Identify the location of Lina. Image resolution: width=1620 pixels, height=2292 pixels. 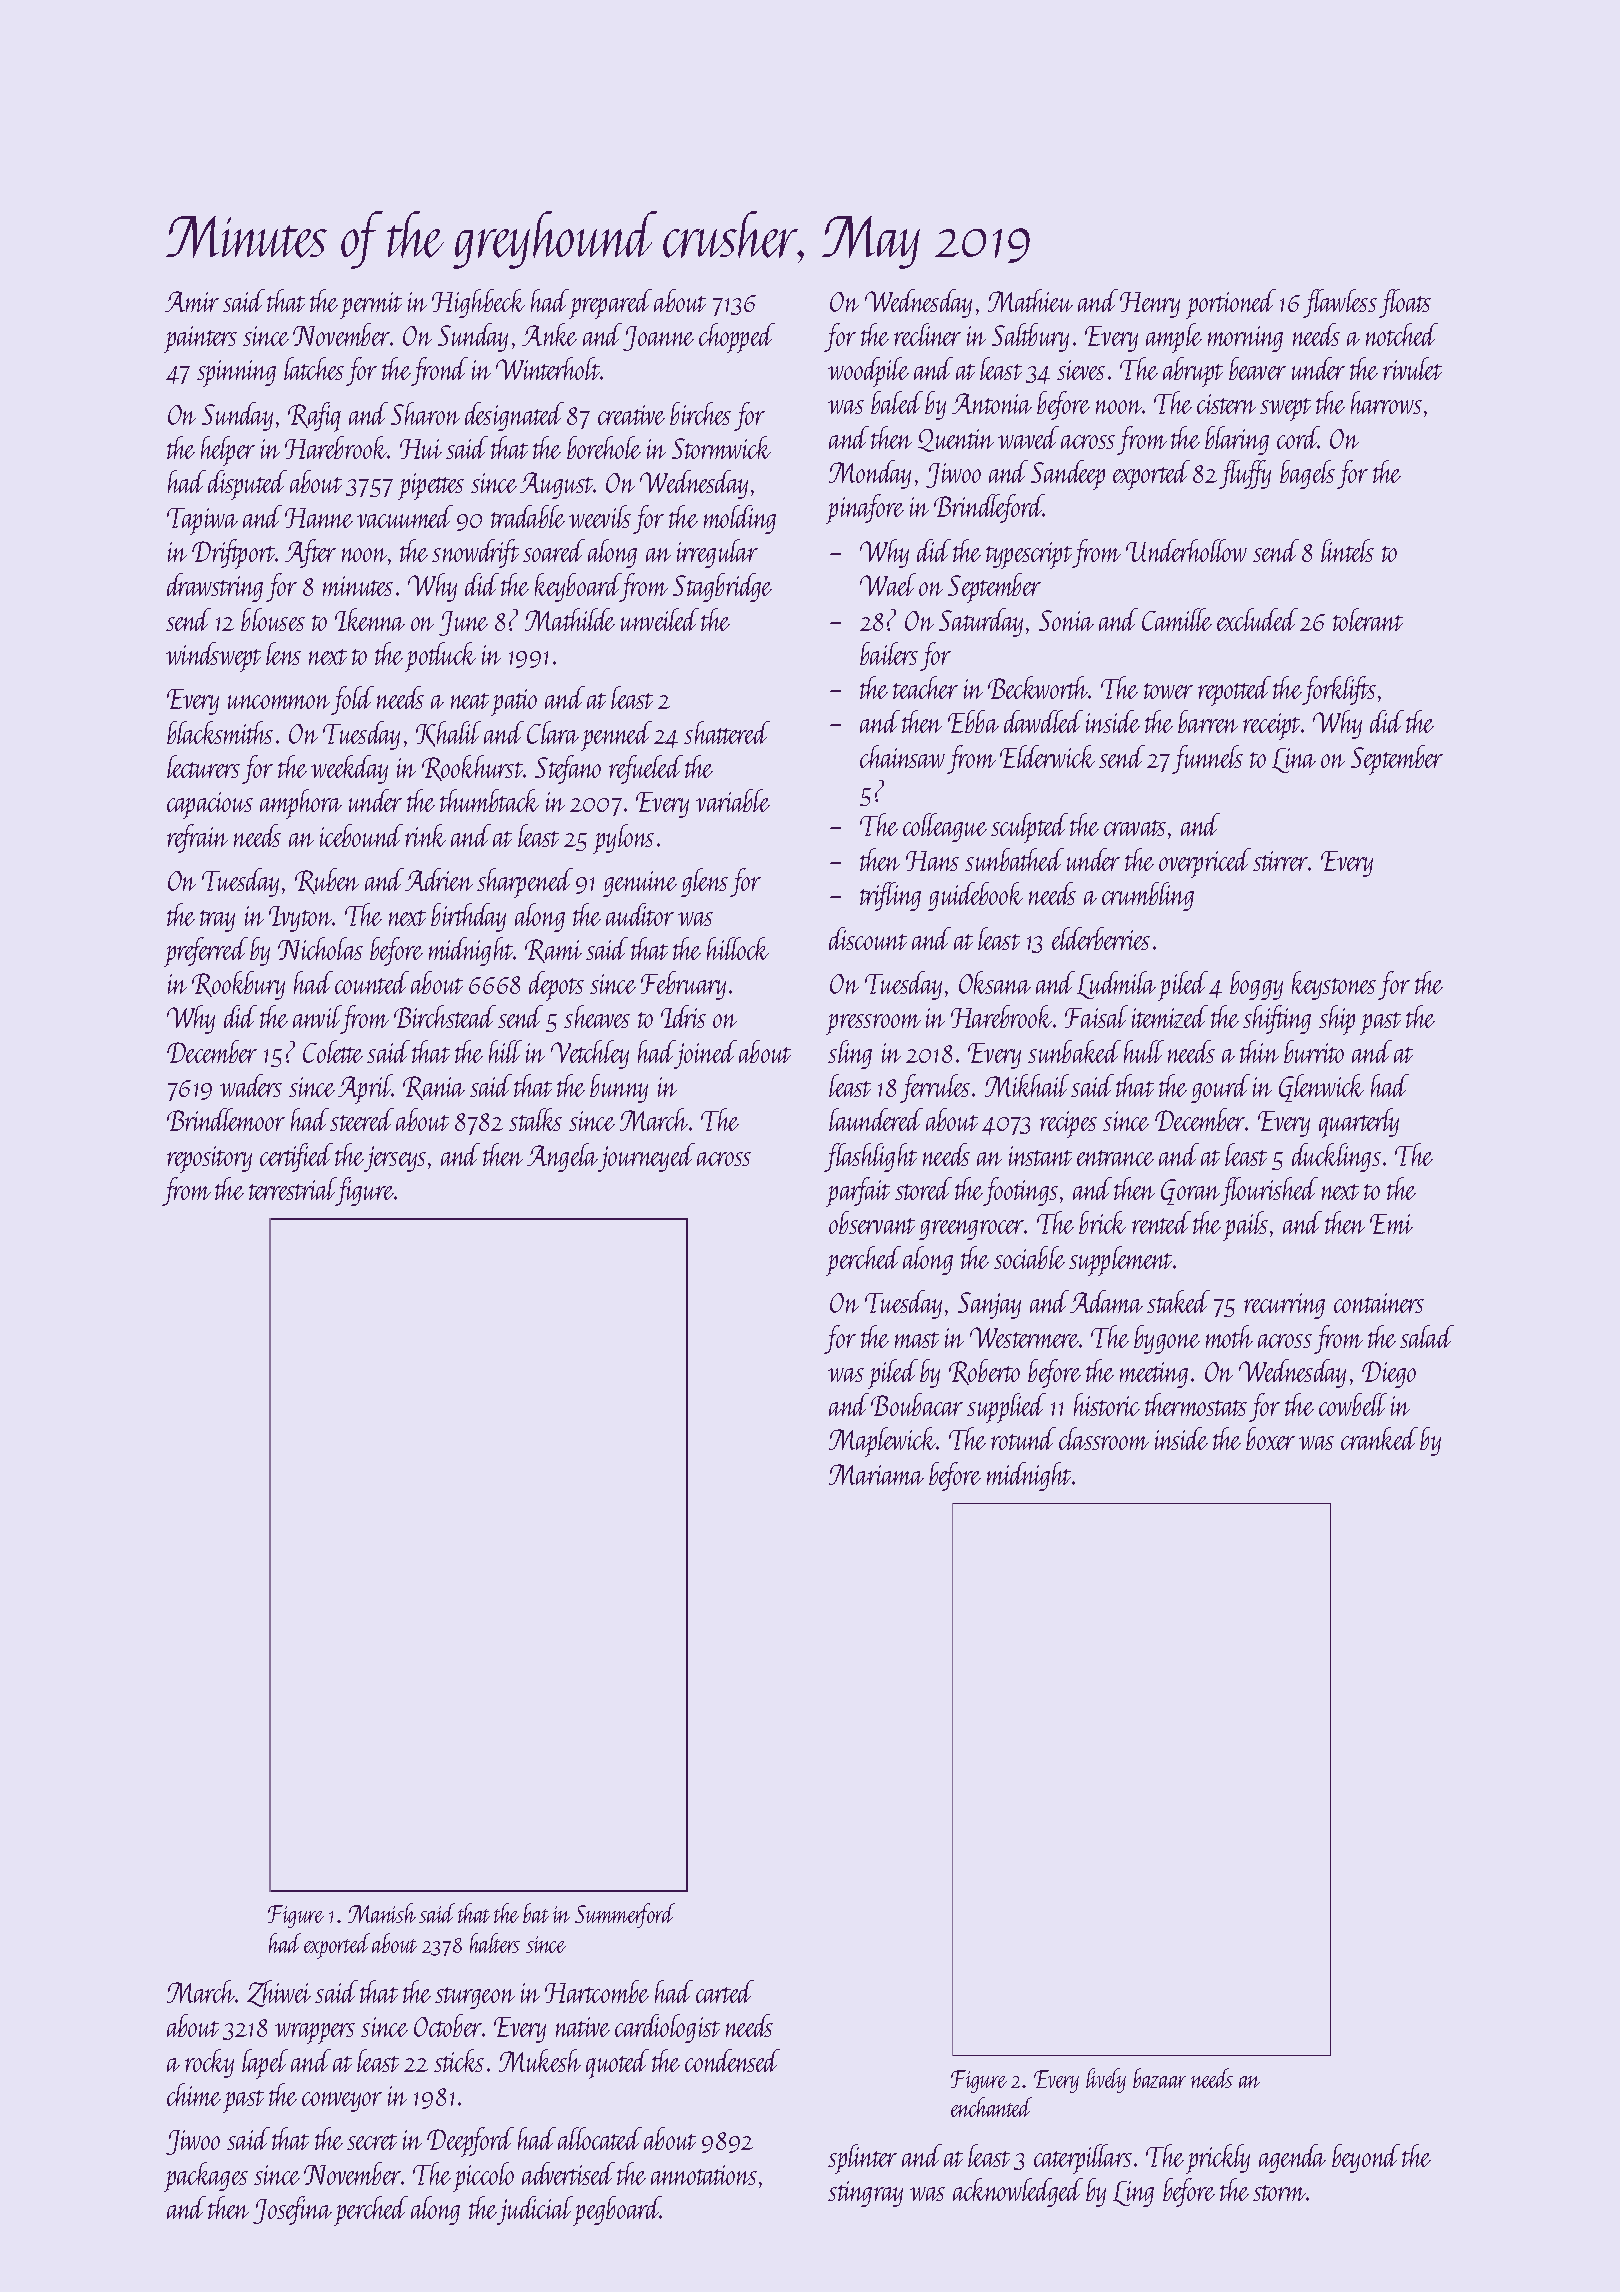
(1294, 760).
